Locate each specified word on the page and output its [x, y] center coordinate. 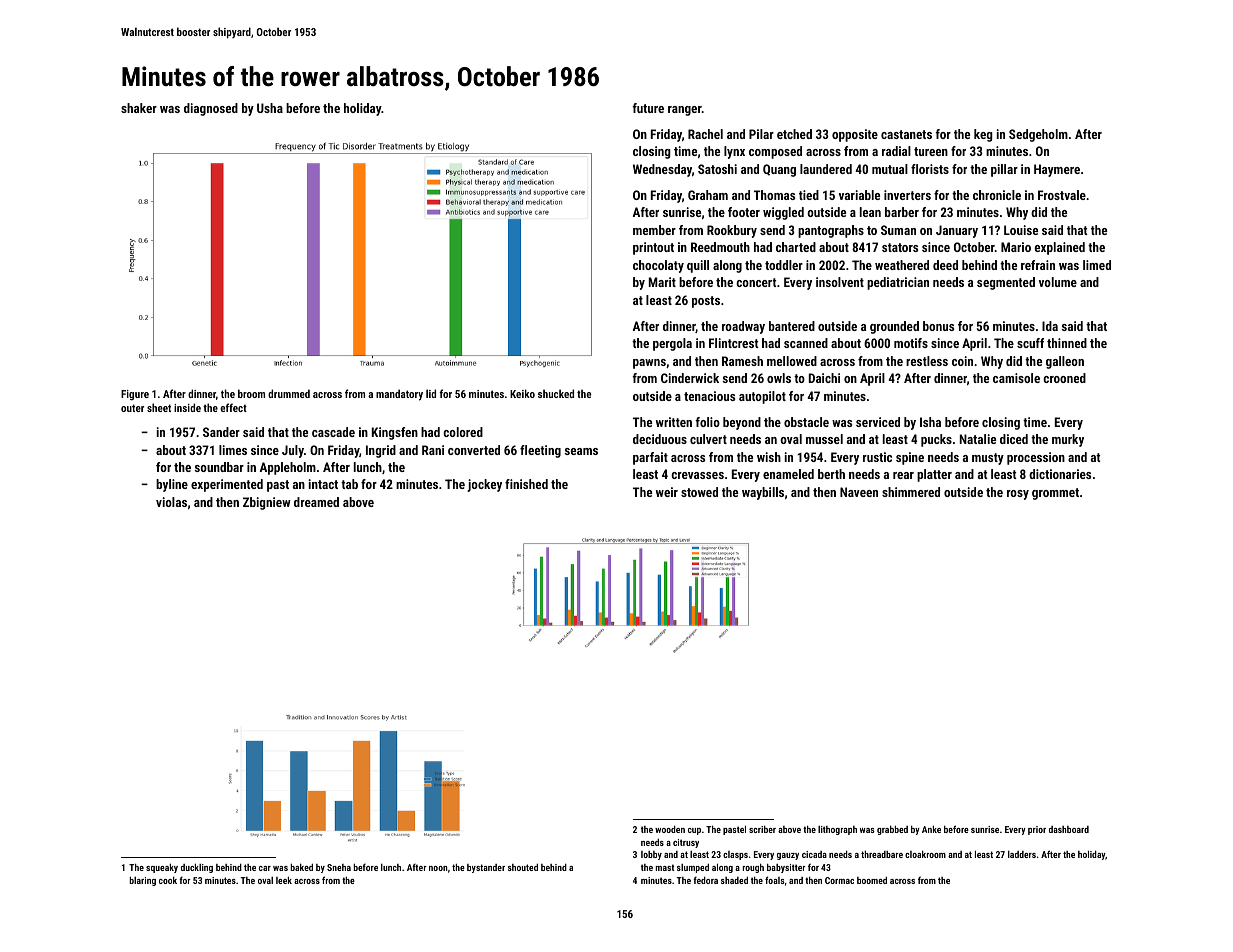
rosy [1018, 495]
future [648, 108]
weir [667, 492]
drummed [289, 393]
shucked [556, 393]
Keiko [522, 393]
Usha [270, 108]
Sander [221, 432]
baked [301, 867]
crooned [1064, 378]
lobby [651, 855]
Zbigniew [267, 503]
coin [962, 361]
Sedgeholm [1038, 135]
